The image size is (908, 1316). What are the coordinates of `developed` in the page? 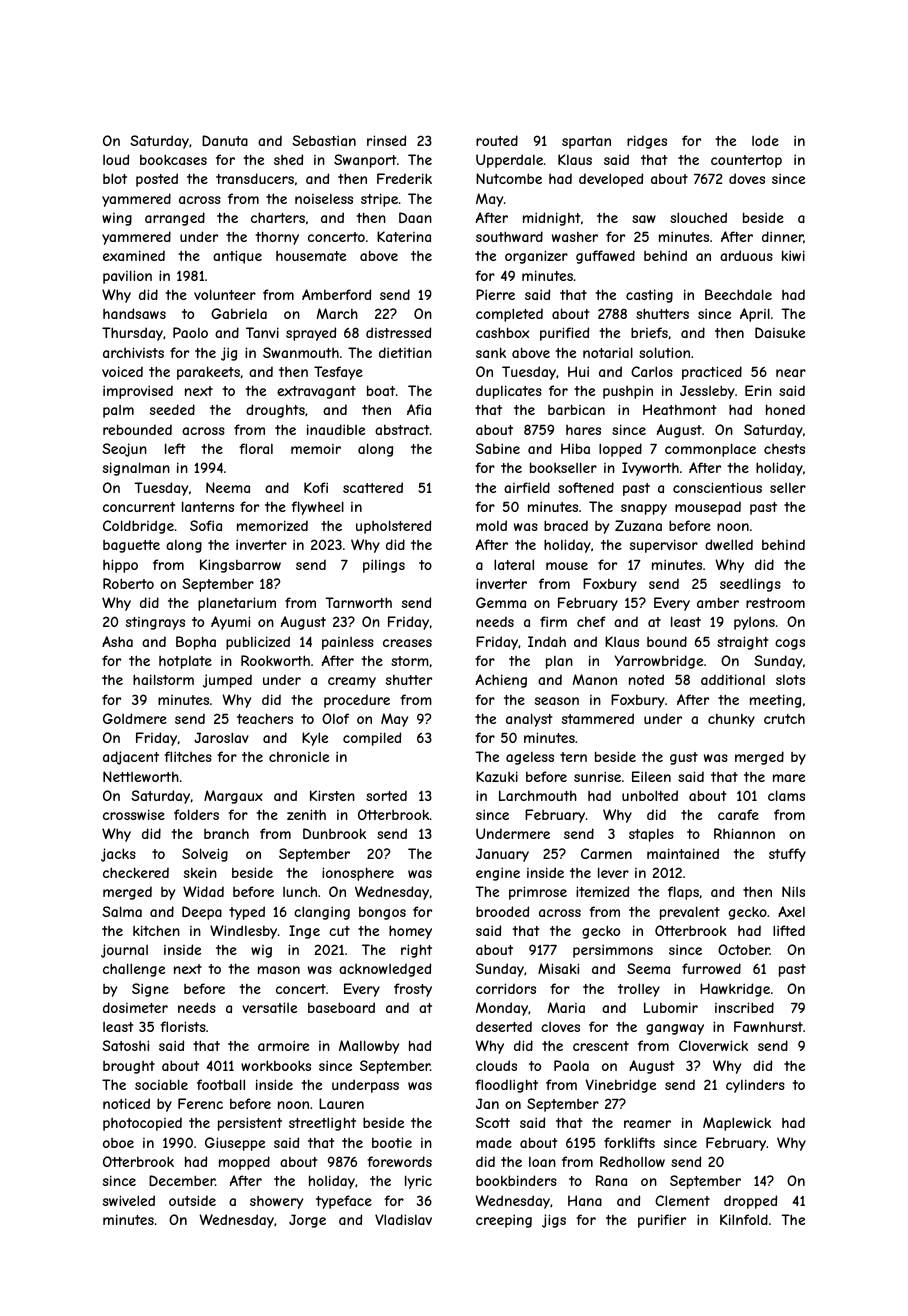 It's located at (611, 180).
